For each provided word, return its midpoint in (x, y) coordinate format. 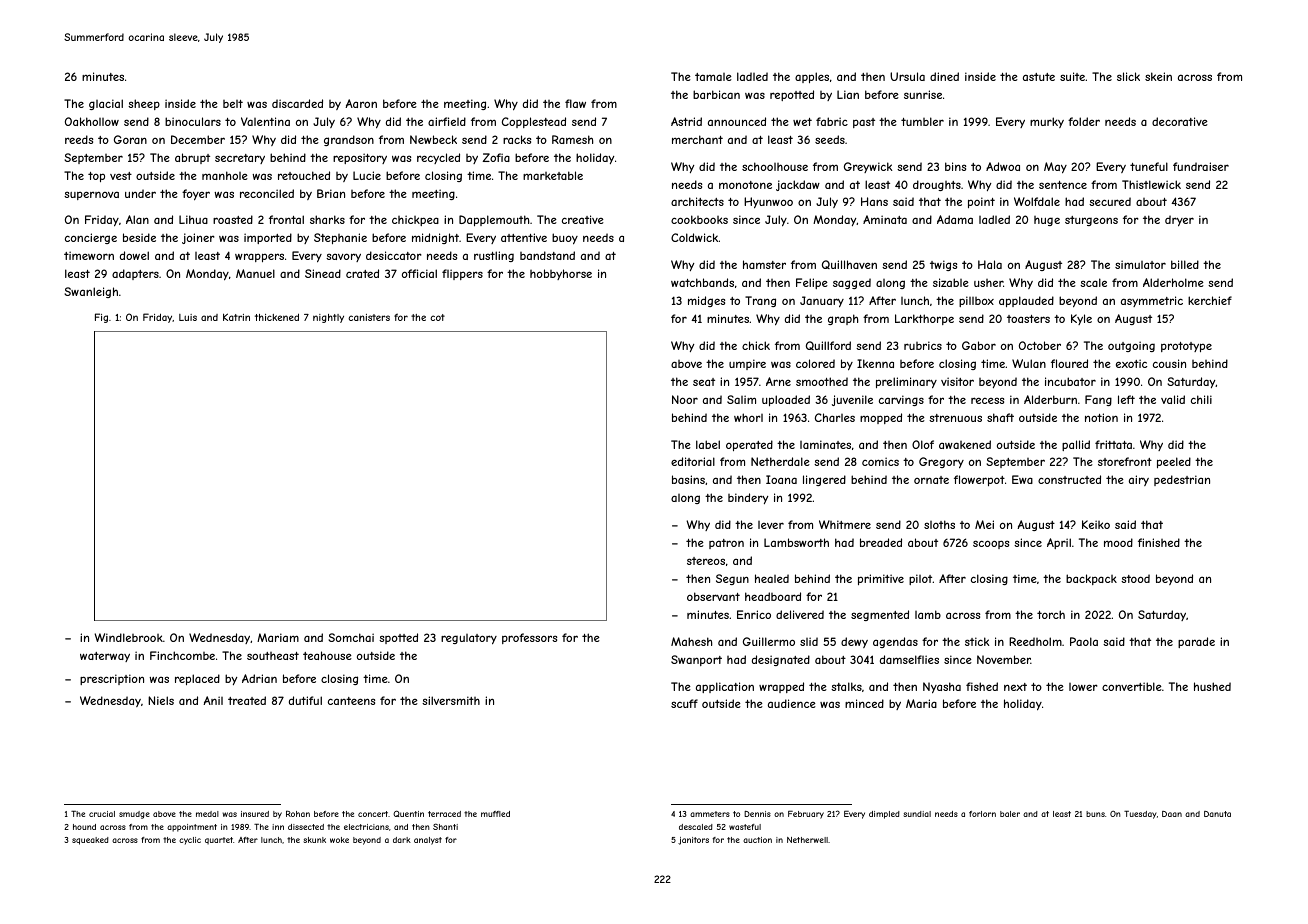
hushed (1212, 686)
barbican (716, 94)
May (1055, 168)
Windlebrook (128, 637)
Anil (213, 700)
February (806, 814)
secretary (240, 159)
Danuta (1217, 814)
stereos (706, 561)
